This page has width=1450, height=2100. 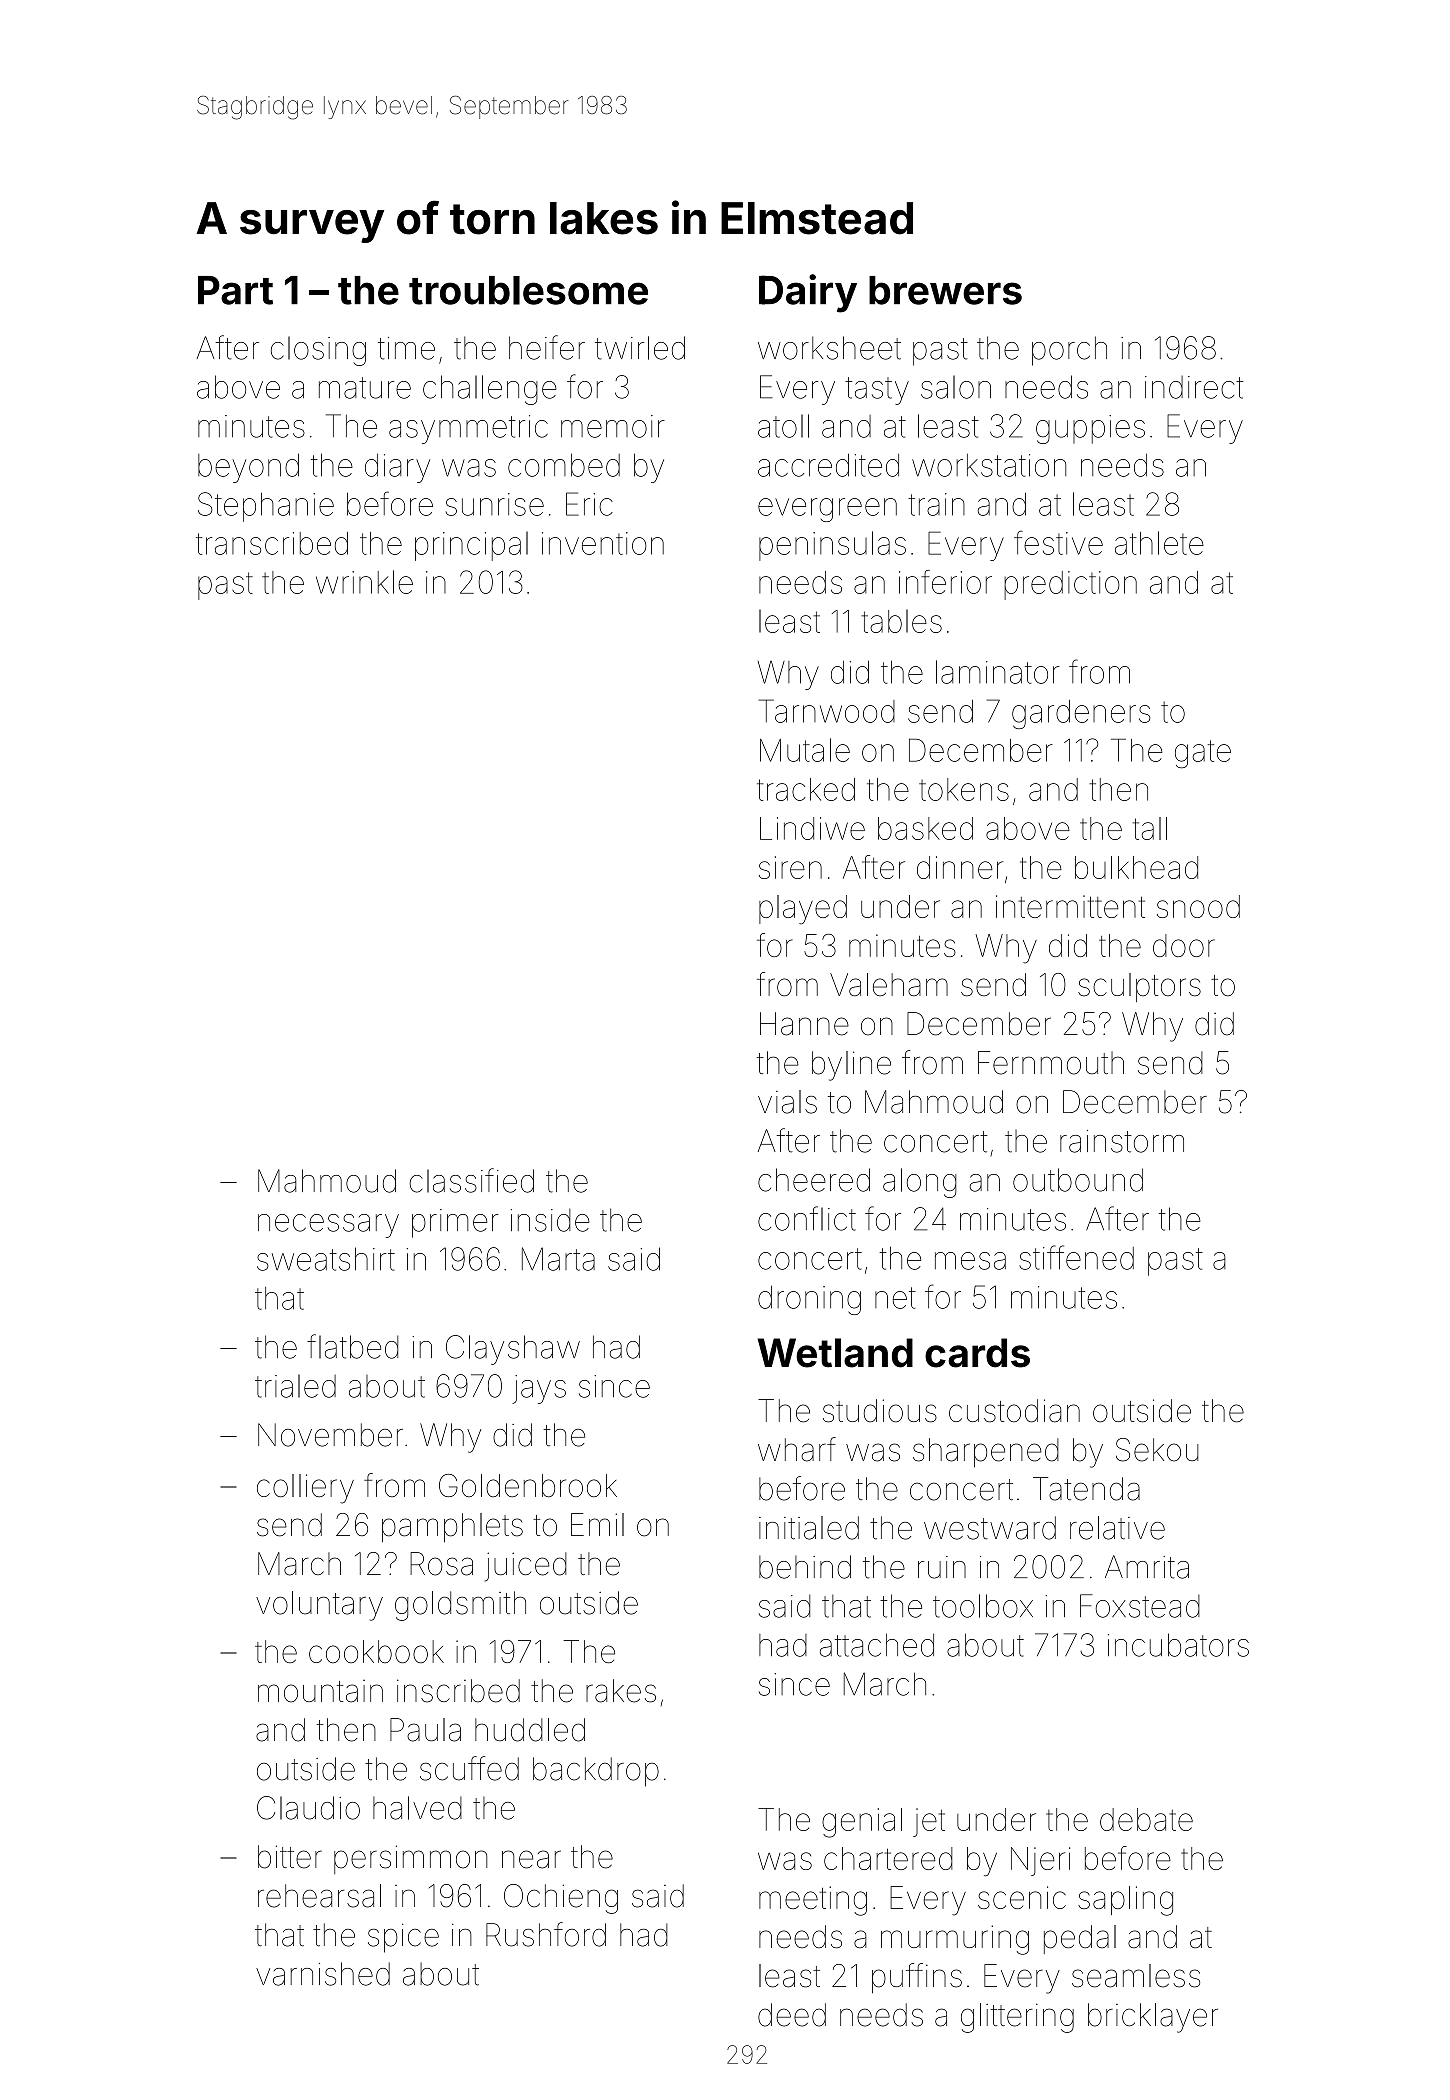 What do you see at coordinates (889, 985) in the page?
I see `Valeham` at bounding box center [889, 985].
